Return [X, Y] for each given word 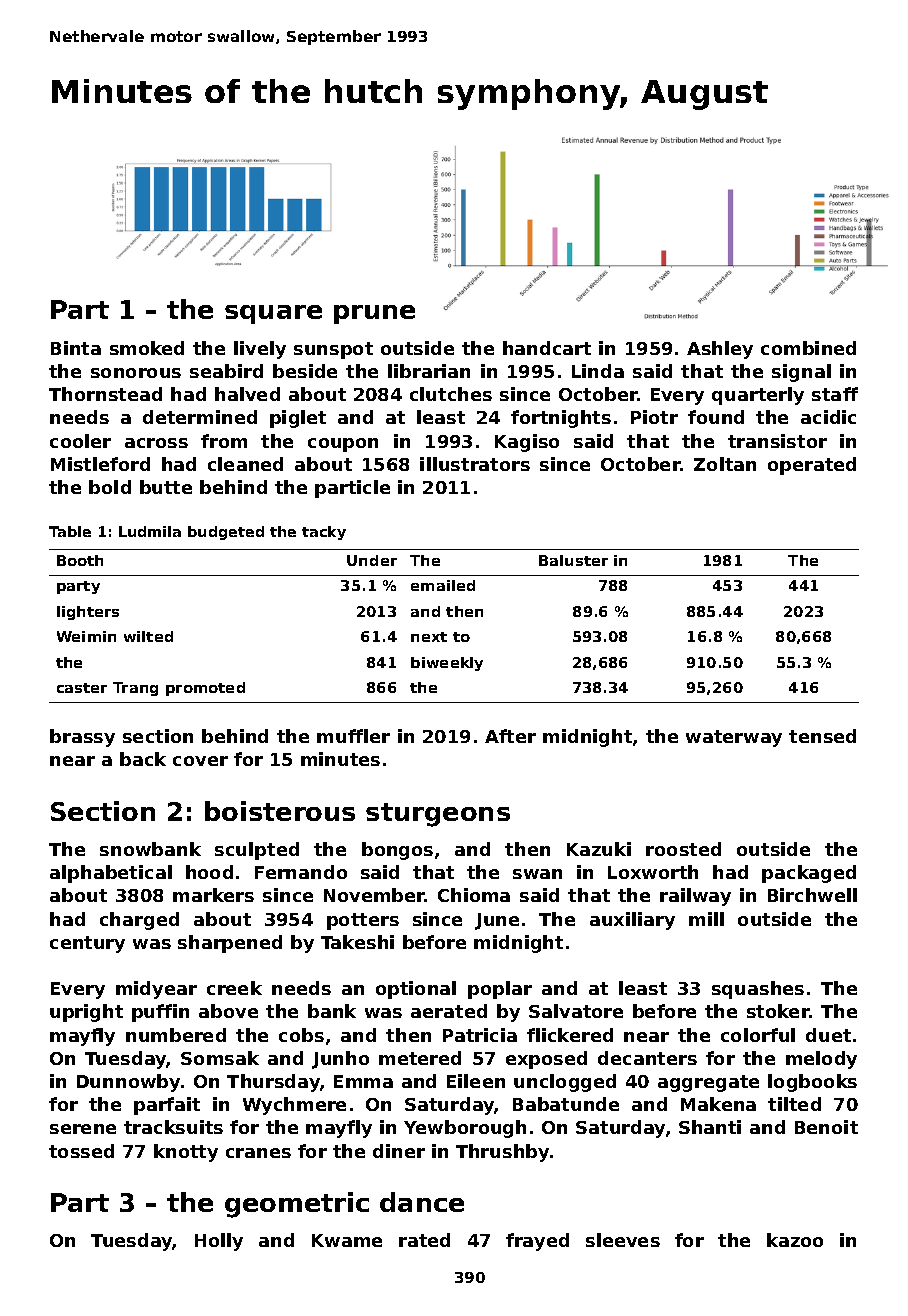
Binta [76, 348]
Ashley [720, 350]
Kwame [347, 1240]
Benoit [826, 1127]
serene [83, 1129]
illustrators [475, 464]
